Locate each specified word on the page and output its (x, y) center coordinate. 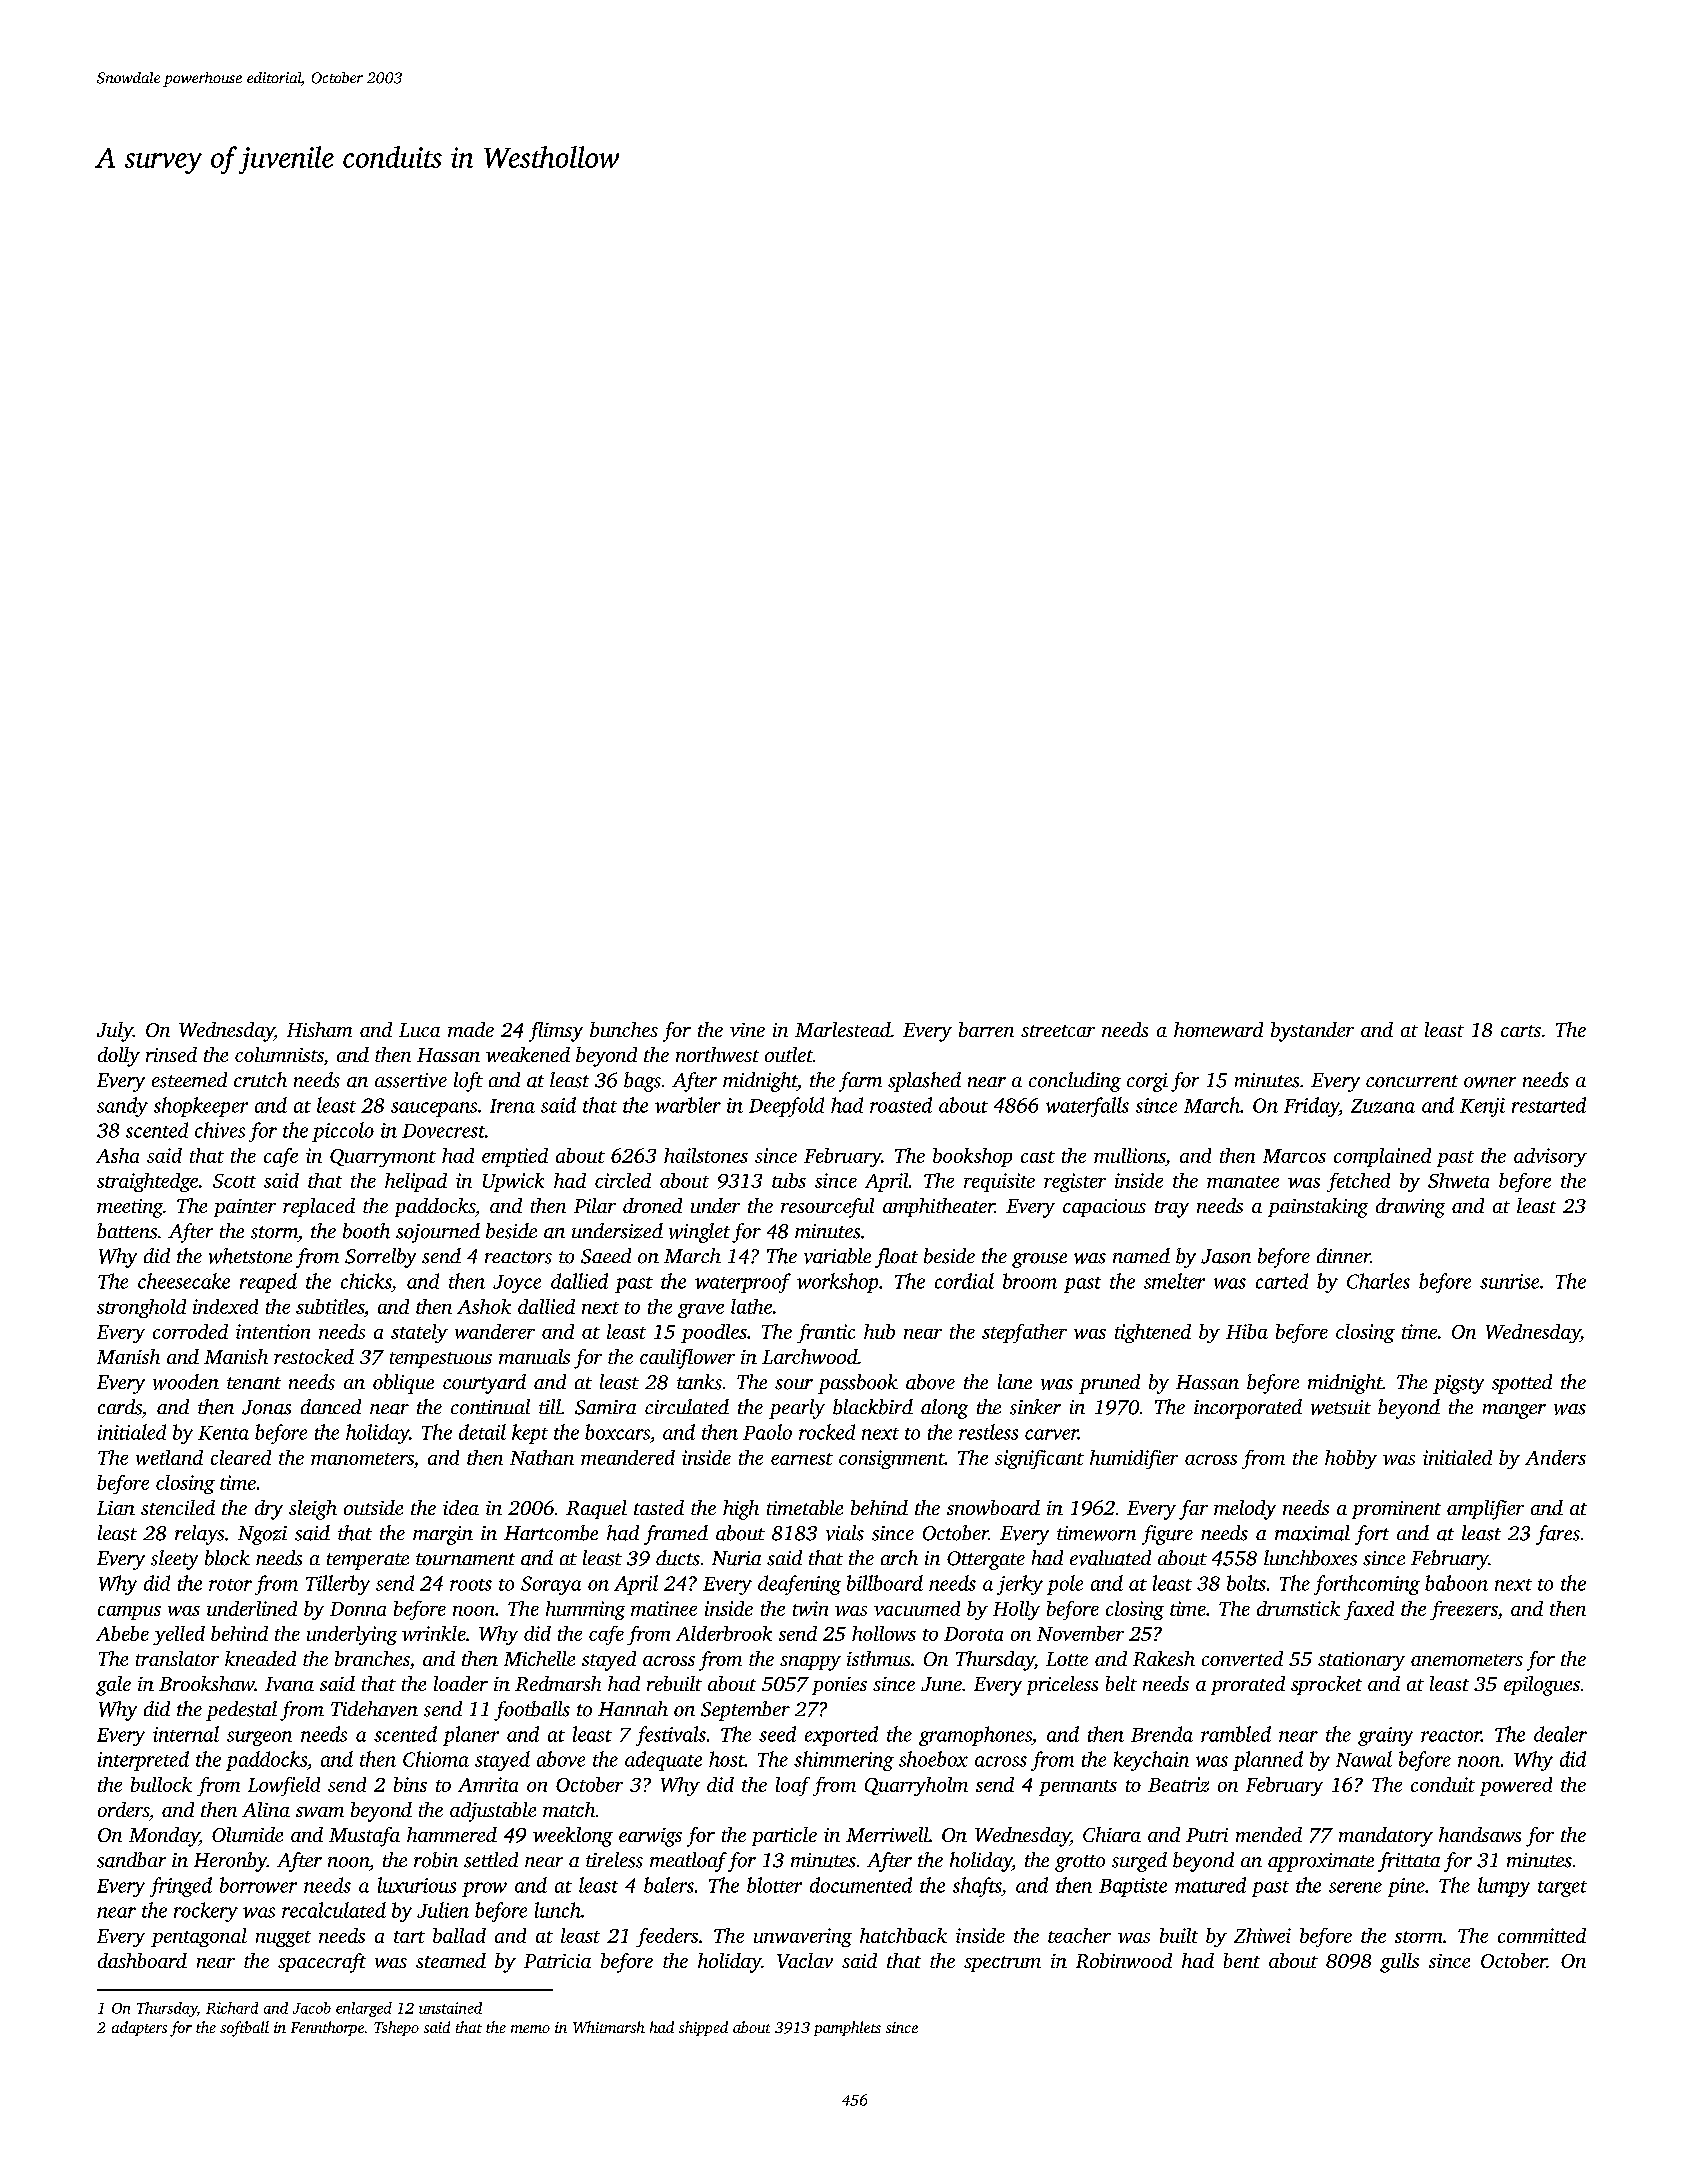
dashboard (142, 1960)
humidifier (1134, 1459)
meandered (628, 1457)
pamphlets (847, 2028)
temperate (368, 1561)
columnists (279, 1054)
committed (1542, 1935)
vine (747, 1030)
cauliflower (687, 1359)
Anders (1555, 1457)
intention (273, 1331)
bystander (1312, 1032)
